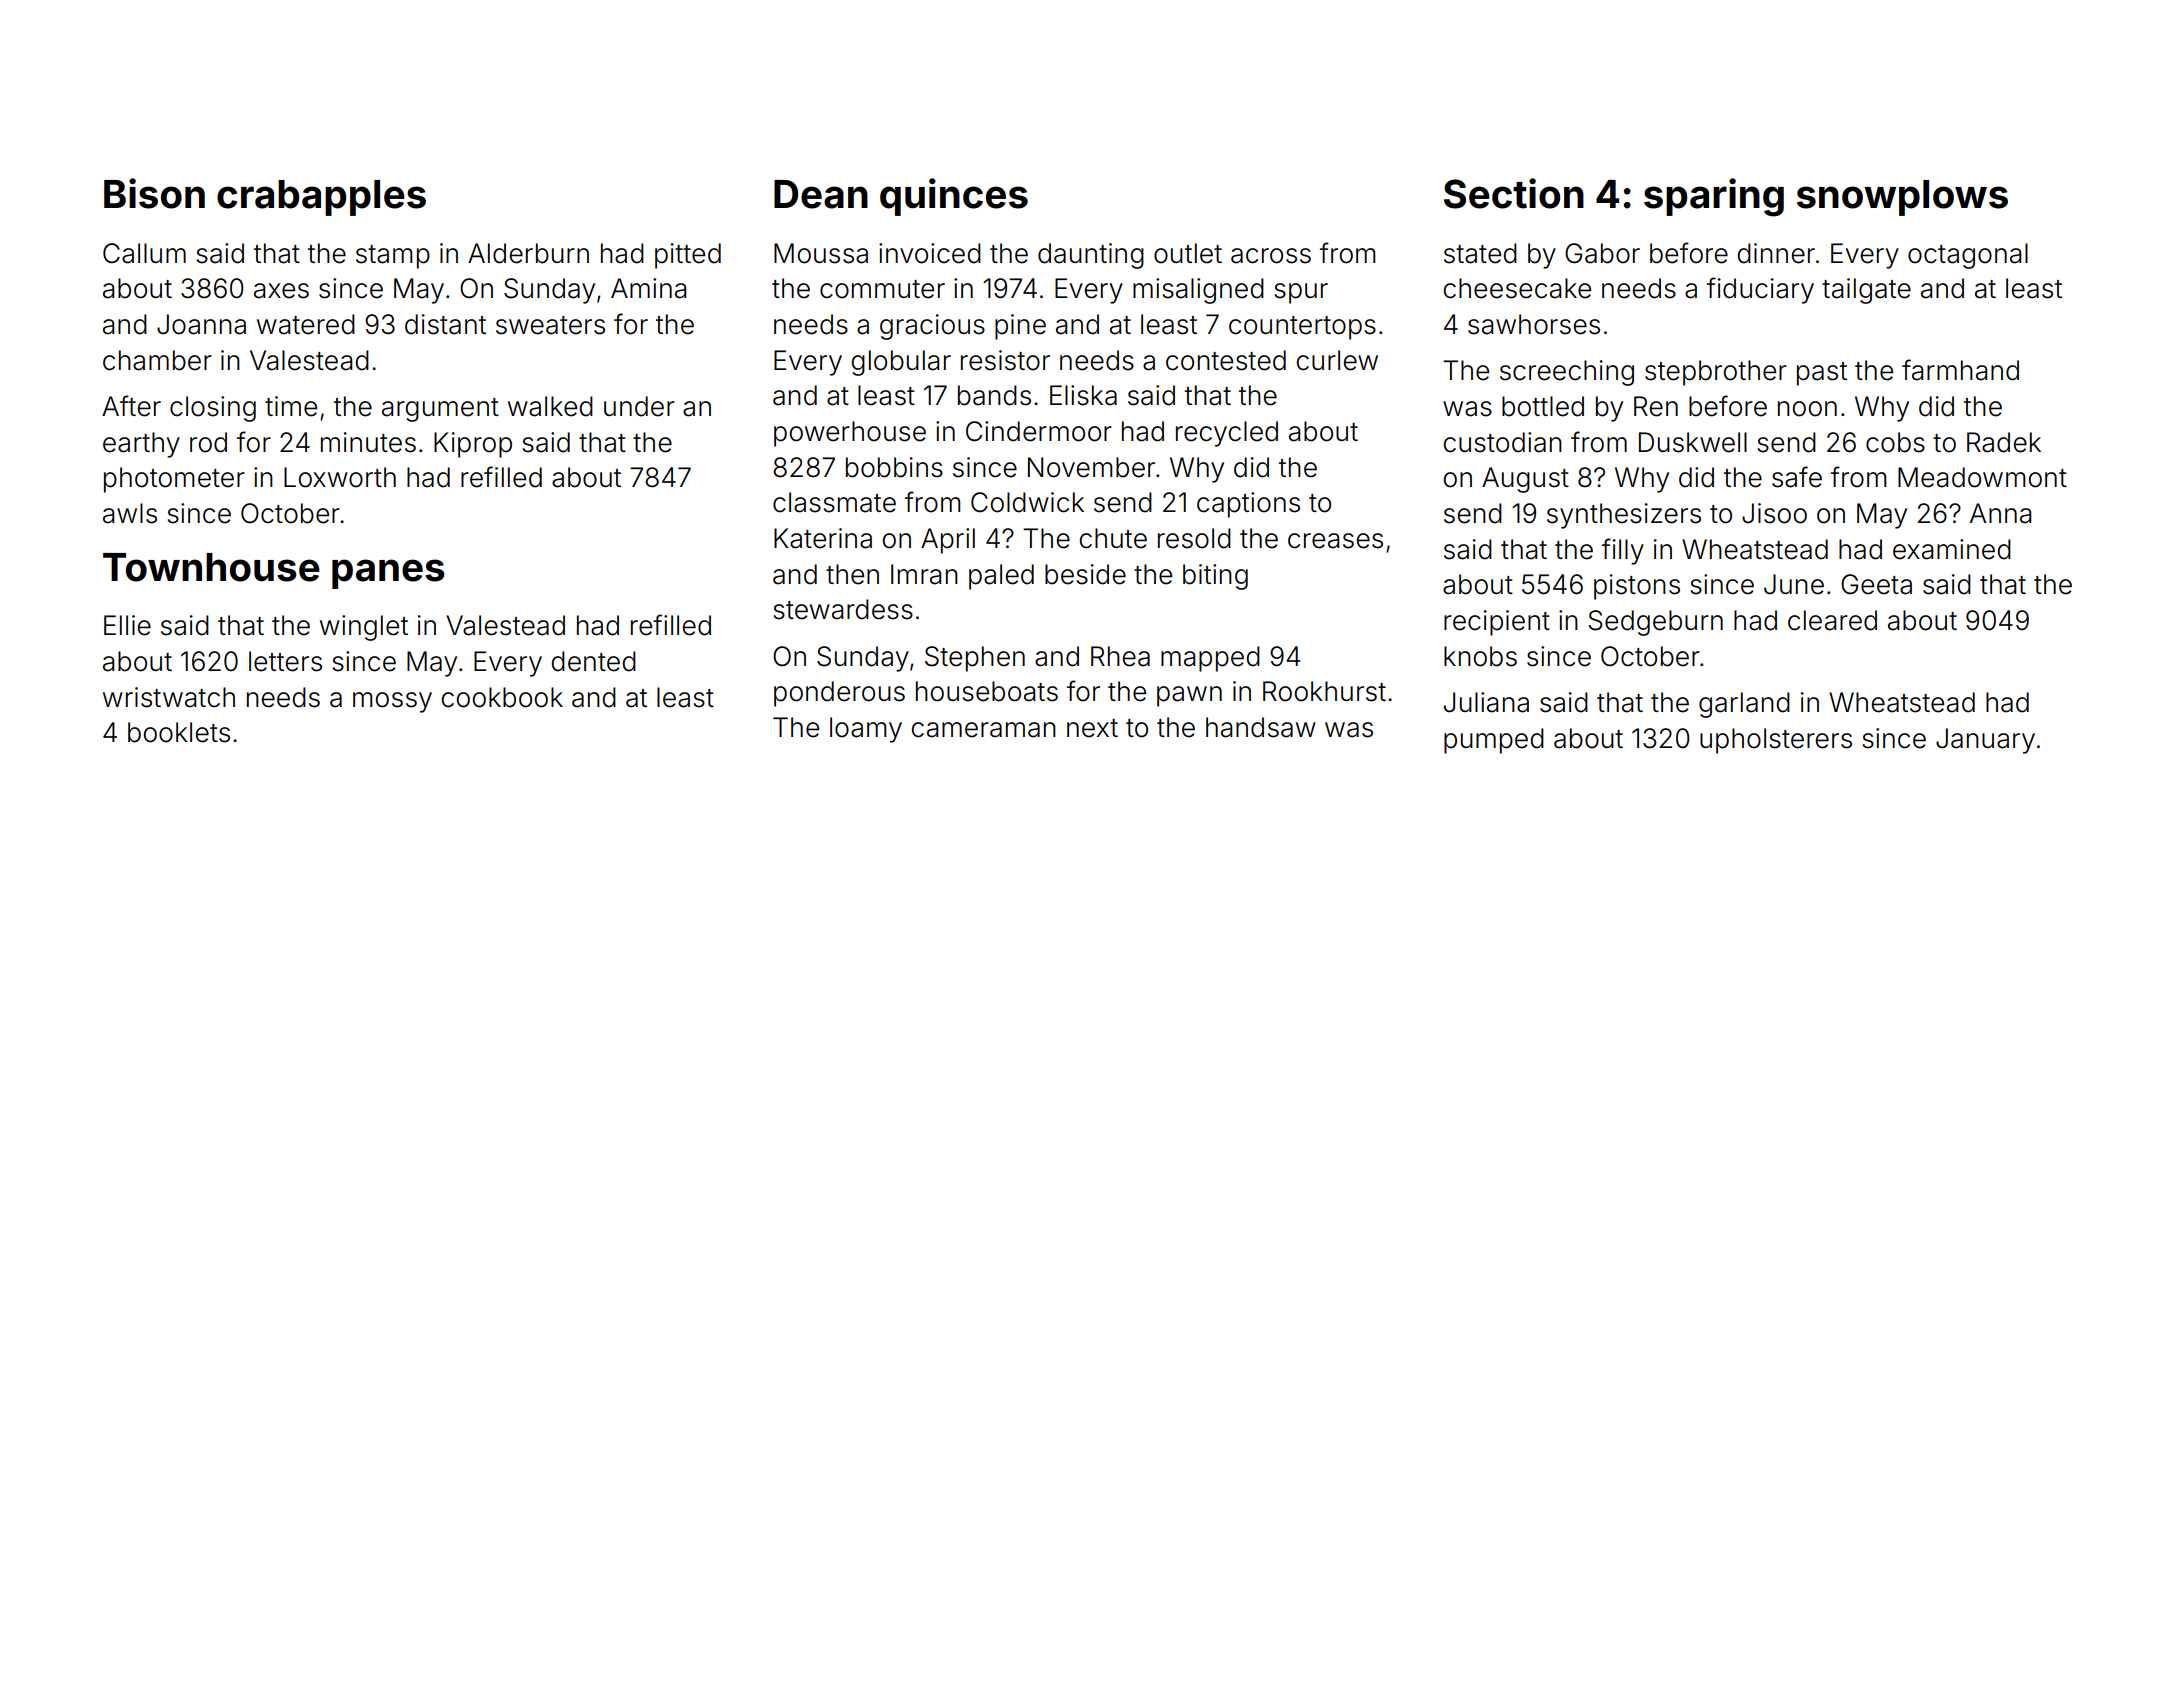  What do you see at coordinates (1092, 728) in the screenshot?
I see `next` at bounding box center [1092, 728].
